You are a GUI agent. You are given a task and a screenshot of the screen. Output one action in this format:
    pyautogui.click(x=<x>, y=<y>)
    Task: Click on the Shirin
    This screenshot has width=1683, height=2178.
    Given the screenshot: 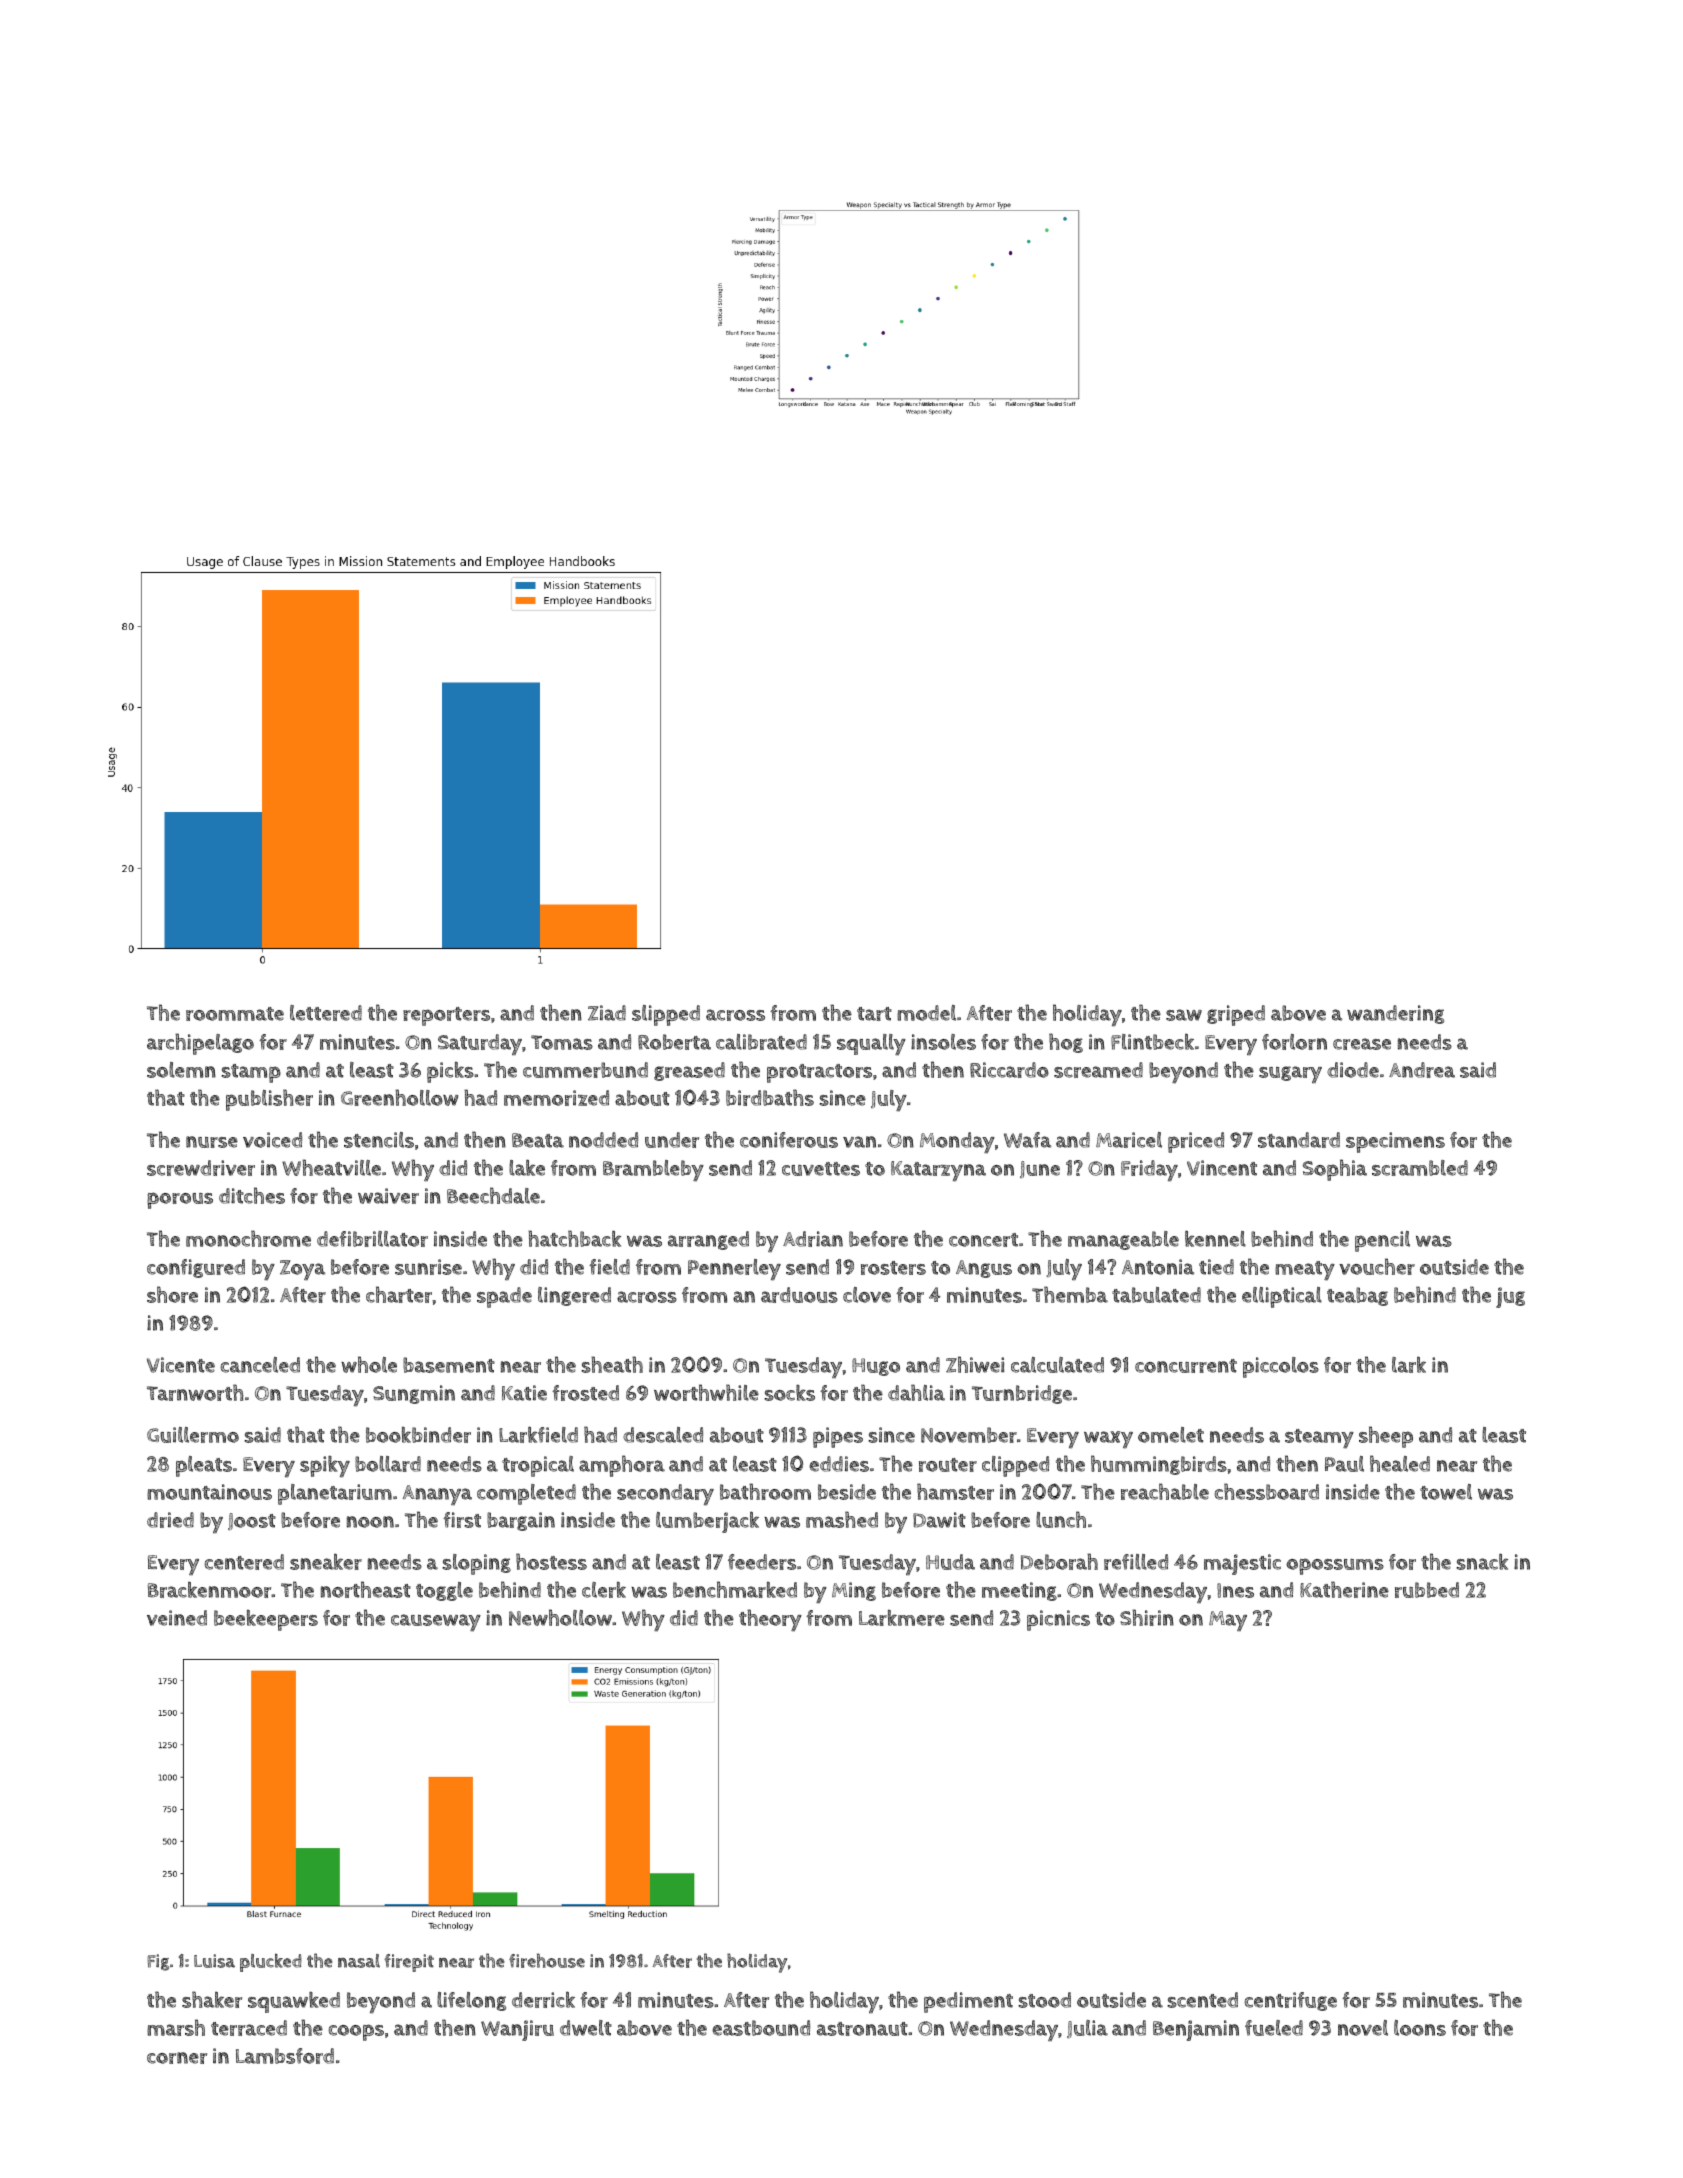 What is the action you would take?
    pyautogui.click(x=1147, y=1617)
